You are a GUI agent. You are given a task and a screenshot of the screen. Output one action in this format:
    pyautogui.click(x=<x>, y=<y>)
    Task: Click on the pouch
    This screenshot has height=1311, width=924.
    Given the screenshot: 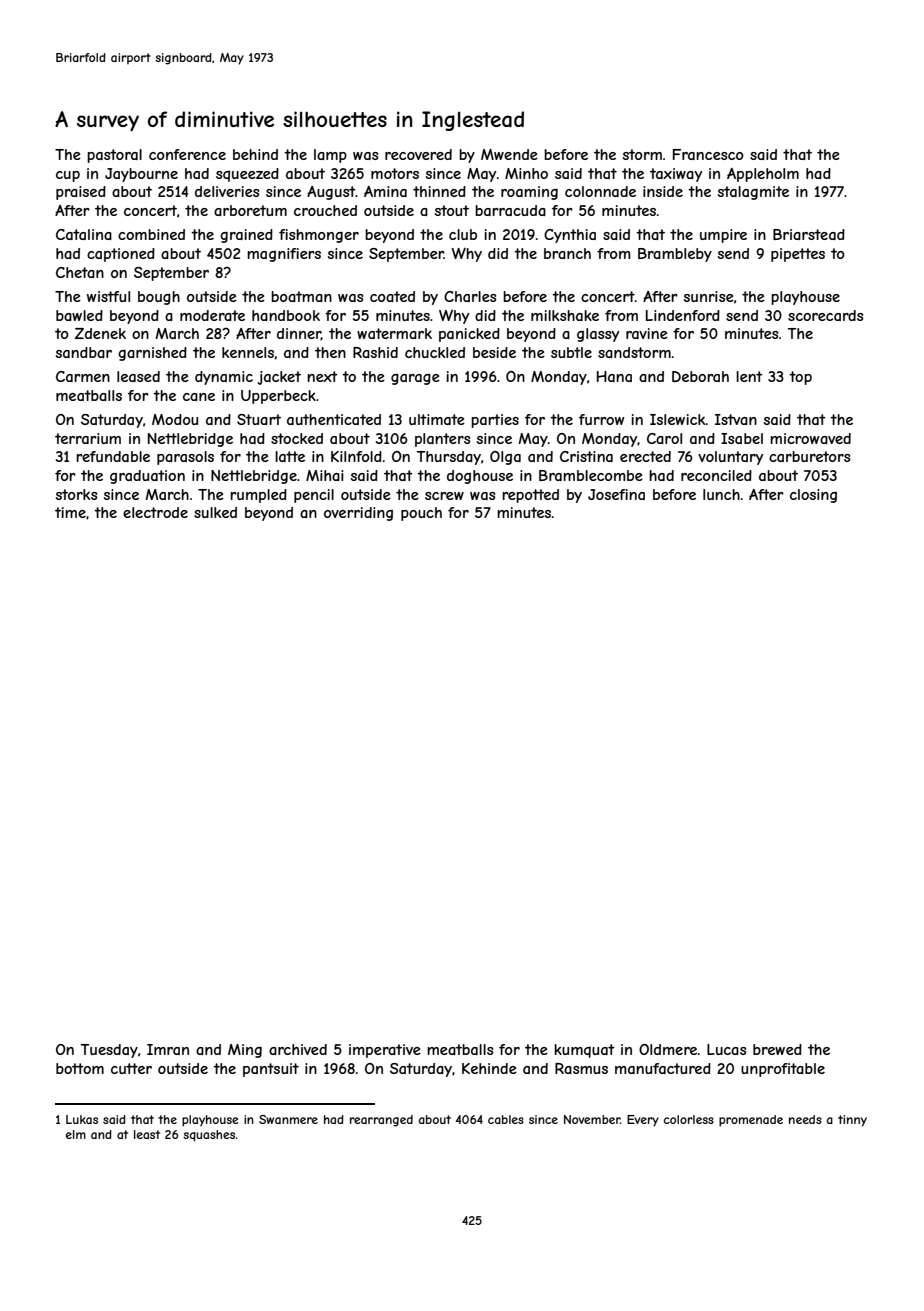 What is the action you would take?
    pyautogui.click(x=421, y=514)
